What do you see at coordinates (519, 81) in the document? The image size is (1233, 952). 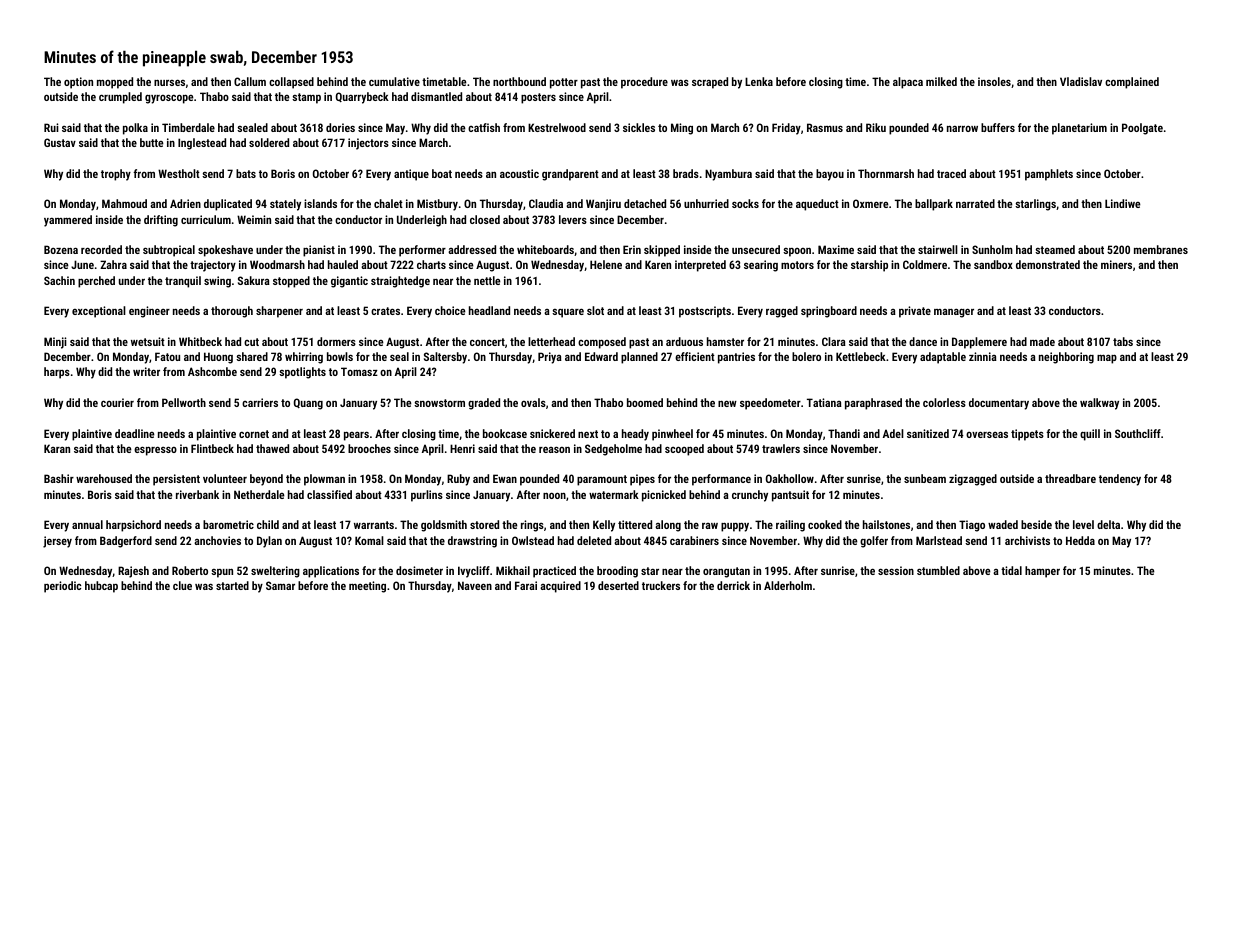 I see `northbound` at bounding box center [519, 81].
